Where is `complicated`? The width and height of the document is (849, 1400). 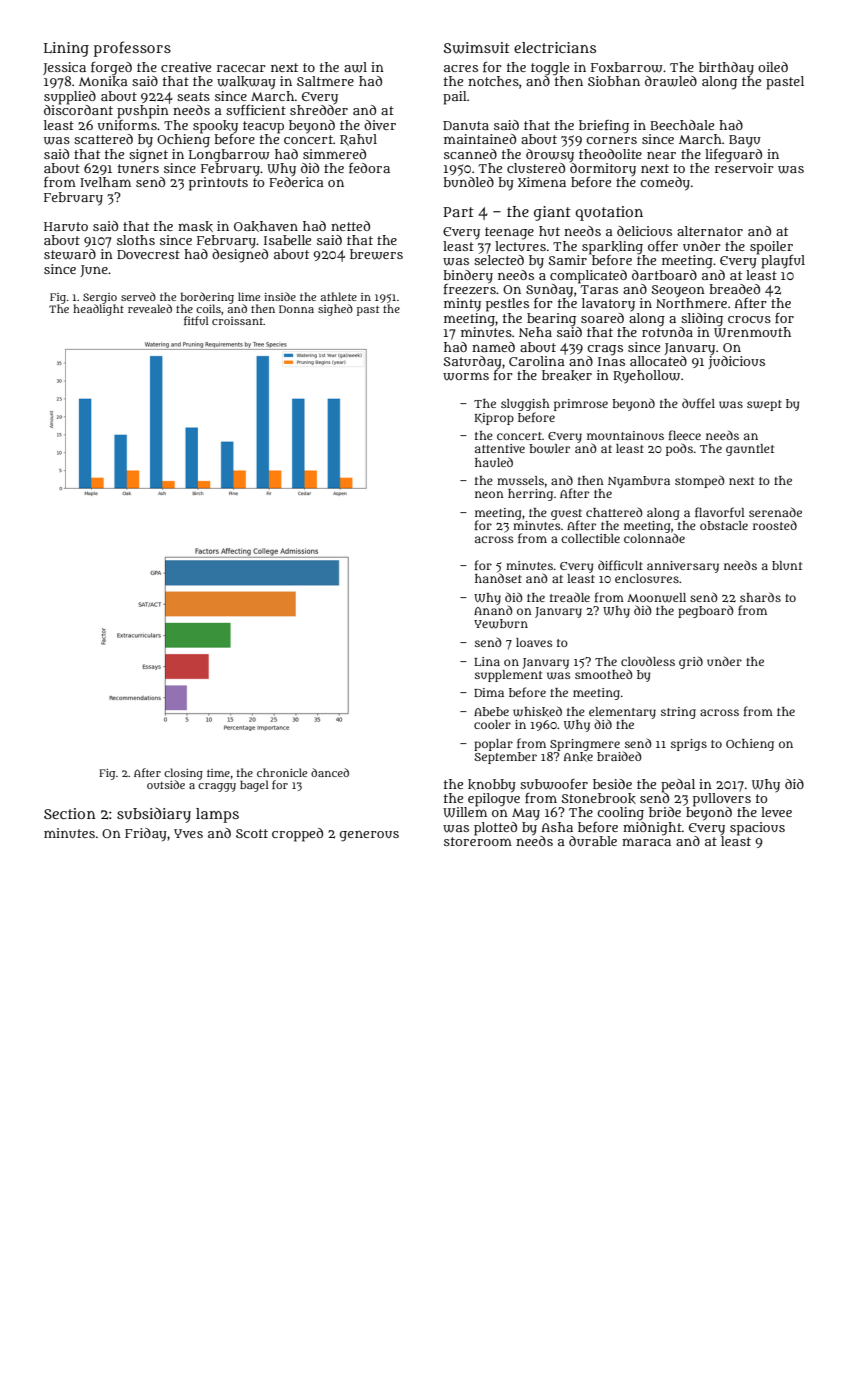
complicated is located at coordinates (588, 276).
